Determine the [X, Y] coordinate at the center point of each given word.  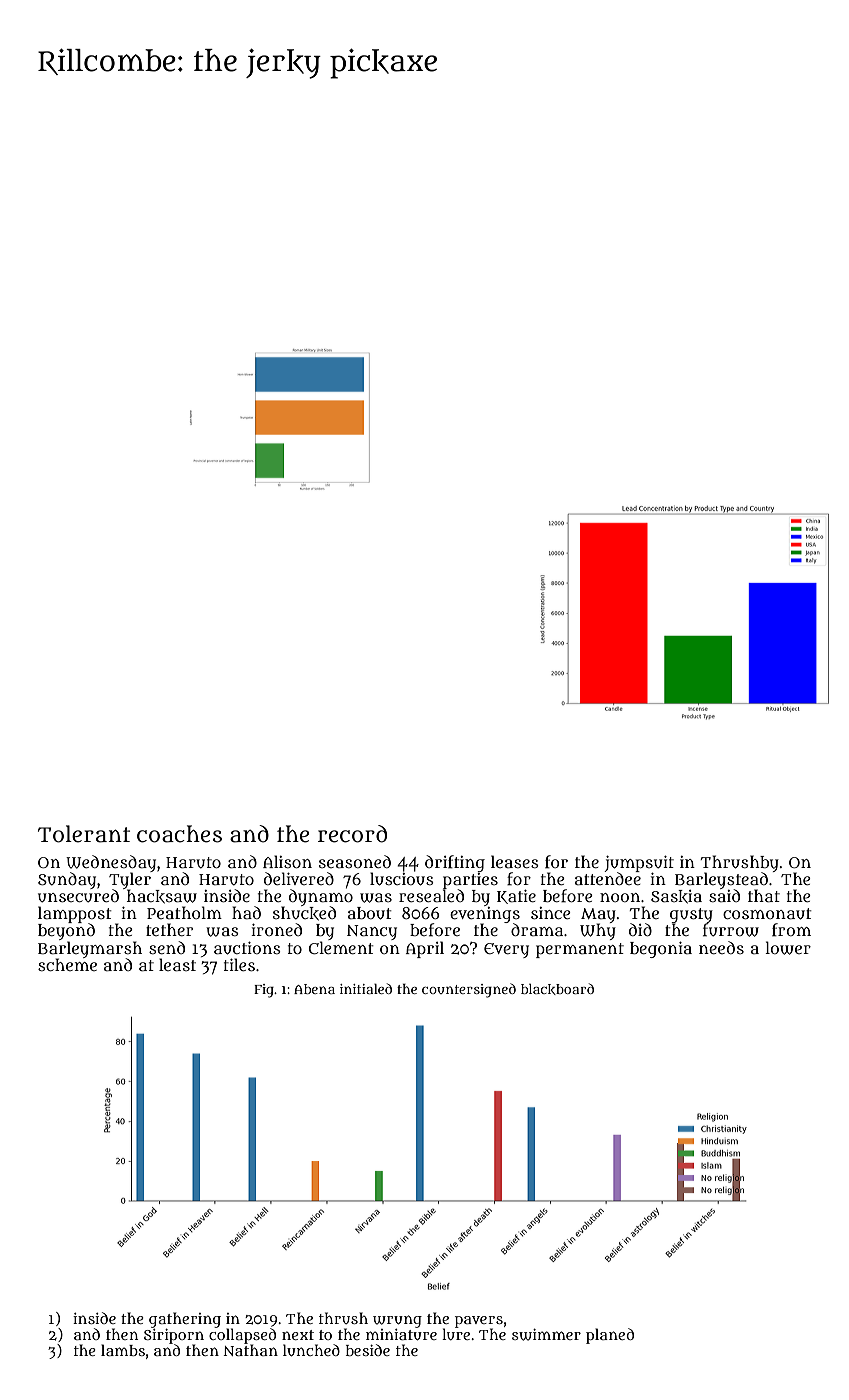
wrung [397, 1321]
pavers [479, 1322]
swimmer [546, 1335]
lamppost [74, 914]
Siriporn [174, 1336]
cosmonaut [767, 914]
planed [610, 1336]
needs [721, 947]
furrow [731, 930]
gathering [185, 1320]
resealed [431, 895]
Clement [341, 947]
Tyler [130, 880]
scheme [67, 964]
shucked [304, 913]
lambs [123, 1350]
